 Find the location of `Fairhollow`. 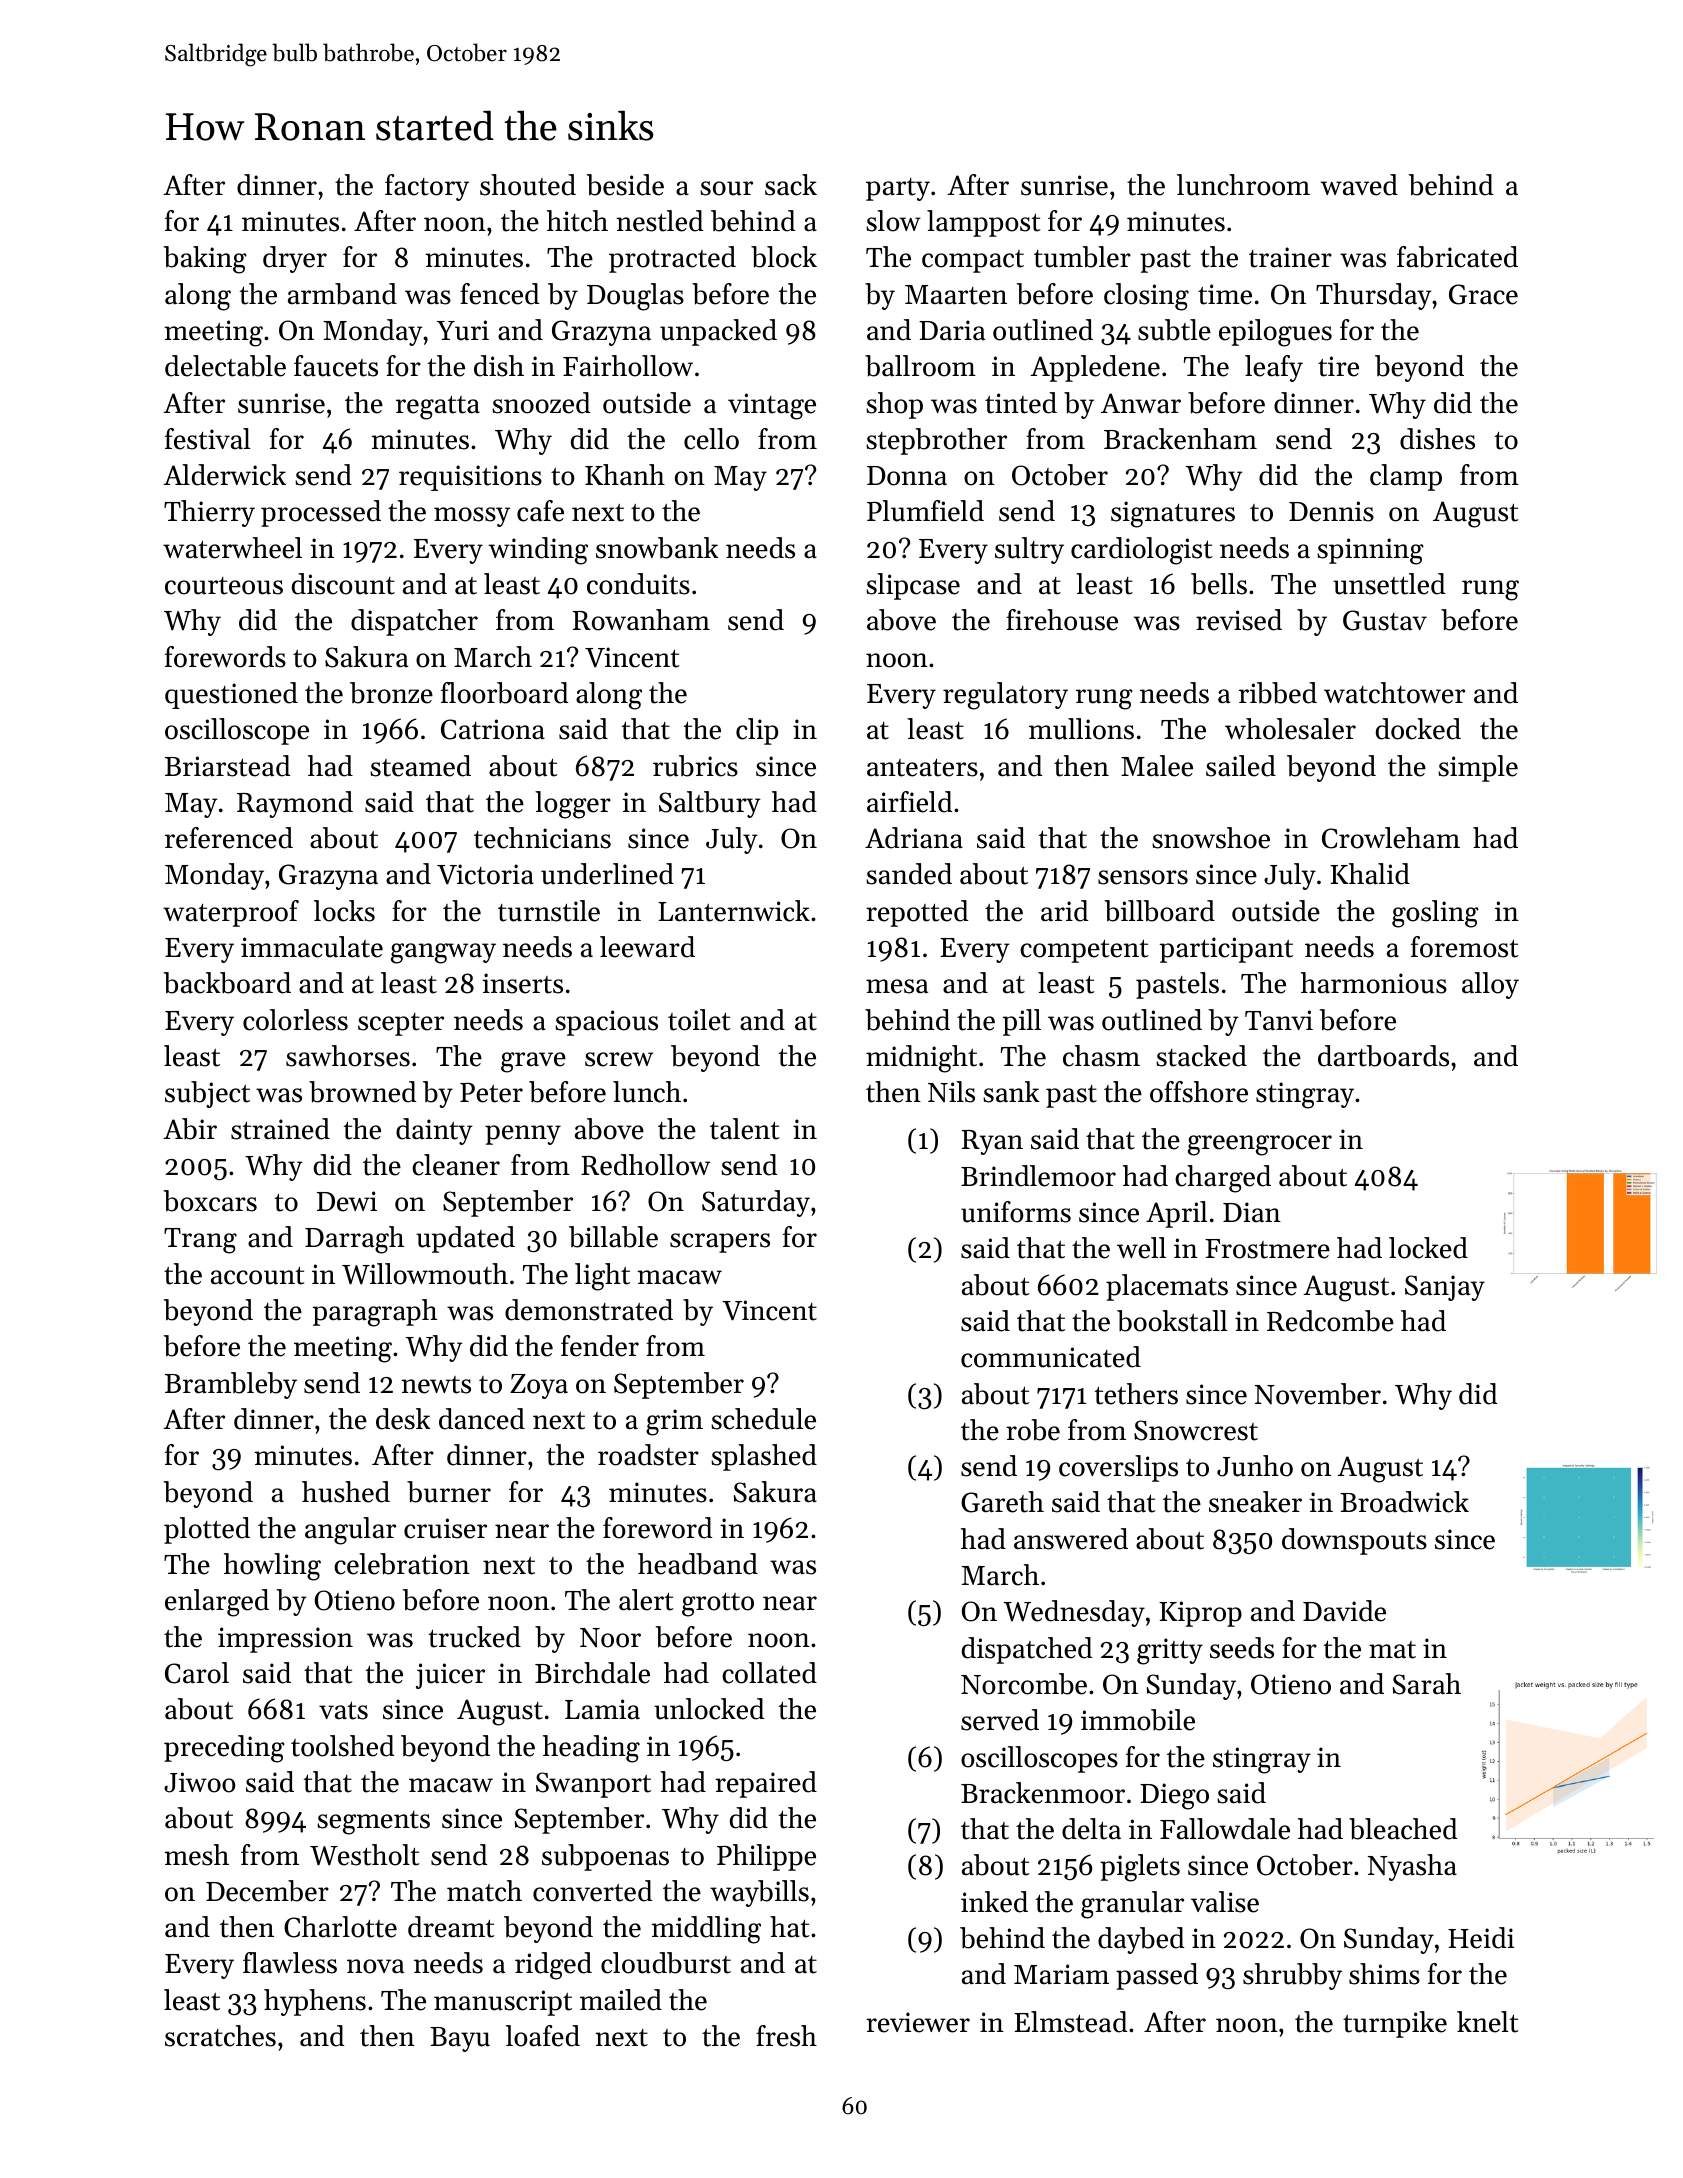

Fairhollow is located at coordinates (628, 366).
